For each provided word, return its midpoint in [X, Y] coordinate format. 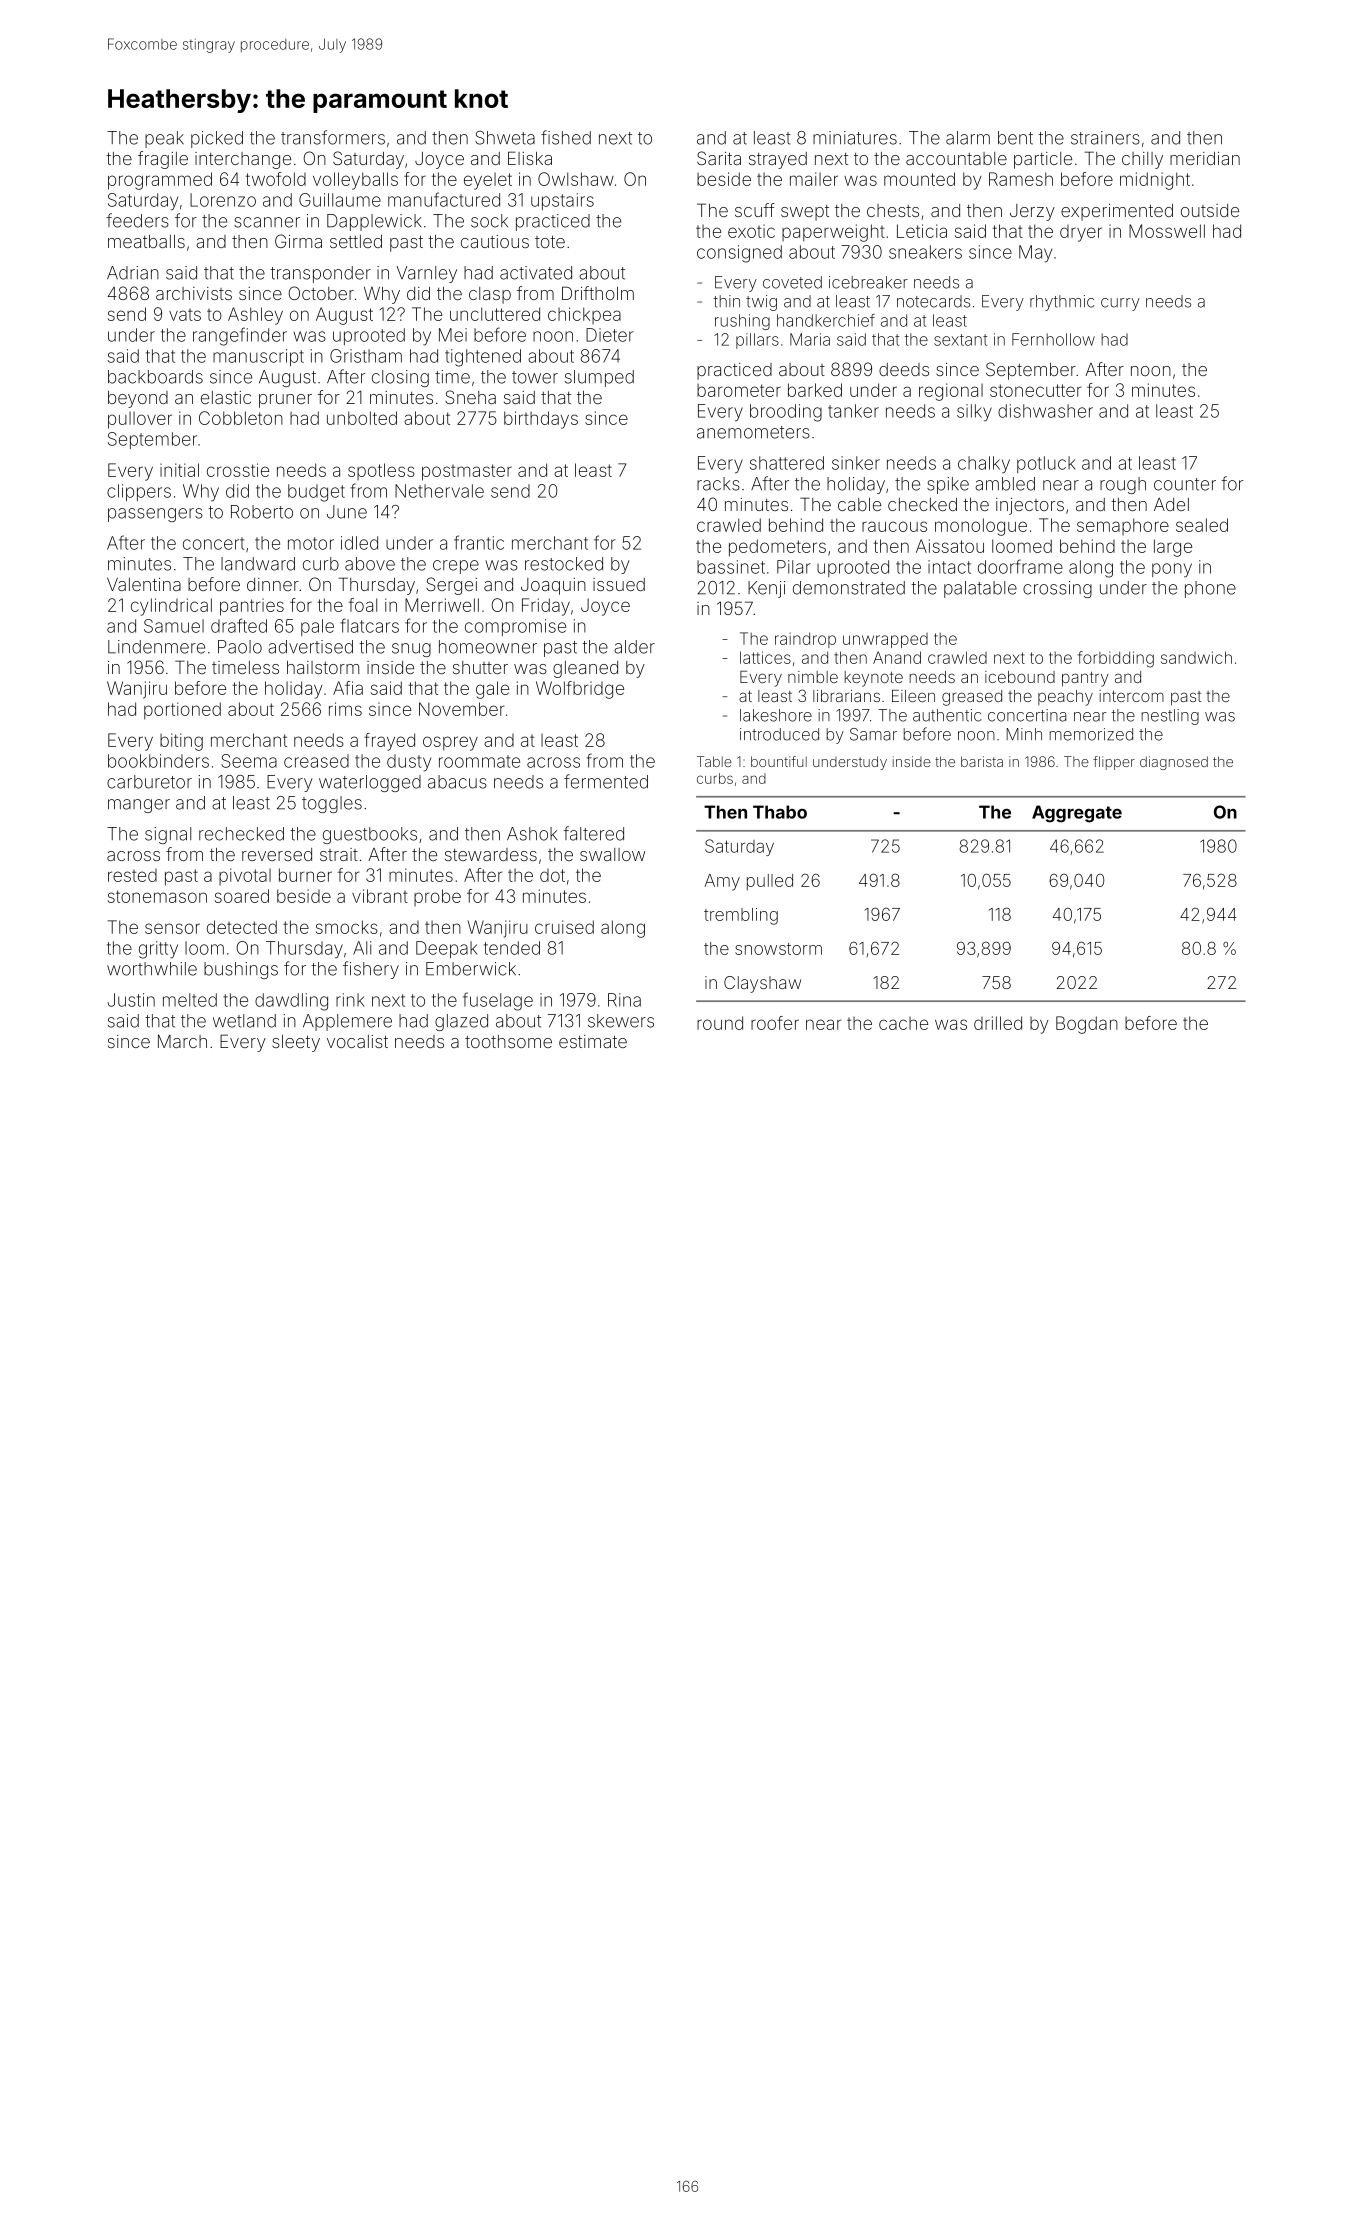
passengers [155, 515]
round [720, 1023]
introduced [779, 734]
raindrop [805, 640]
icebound [1020, 677]
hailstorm [323, 667]
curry [1120, 304]
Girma [298, 241]
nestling [1170, 717]
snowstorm [778, 949]
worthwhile [152, 969]
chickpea [584, 315]
